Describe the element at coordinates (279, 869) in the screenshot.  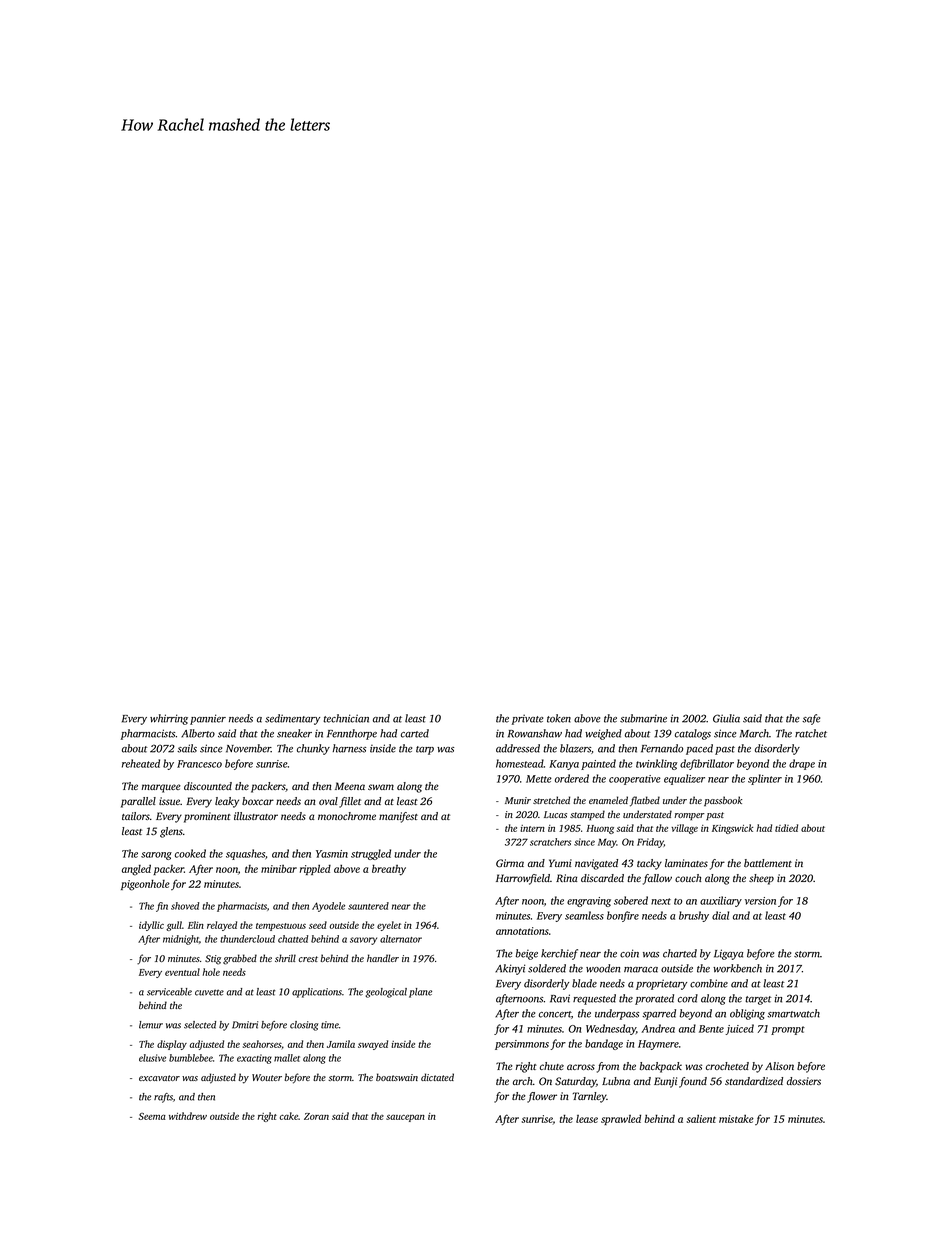
I see `minibar` at that location.
